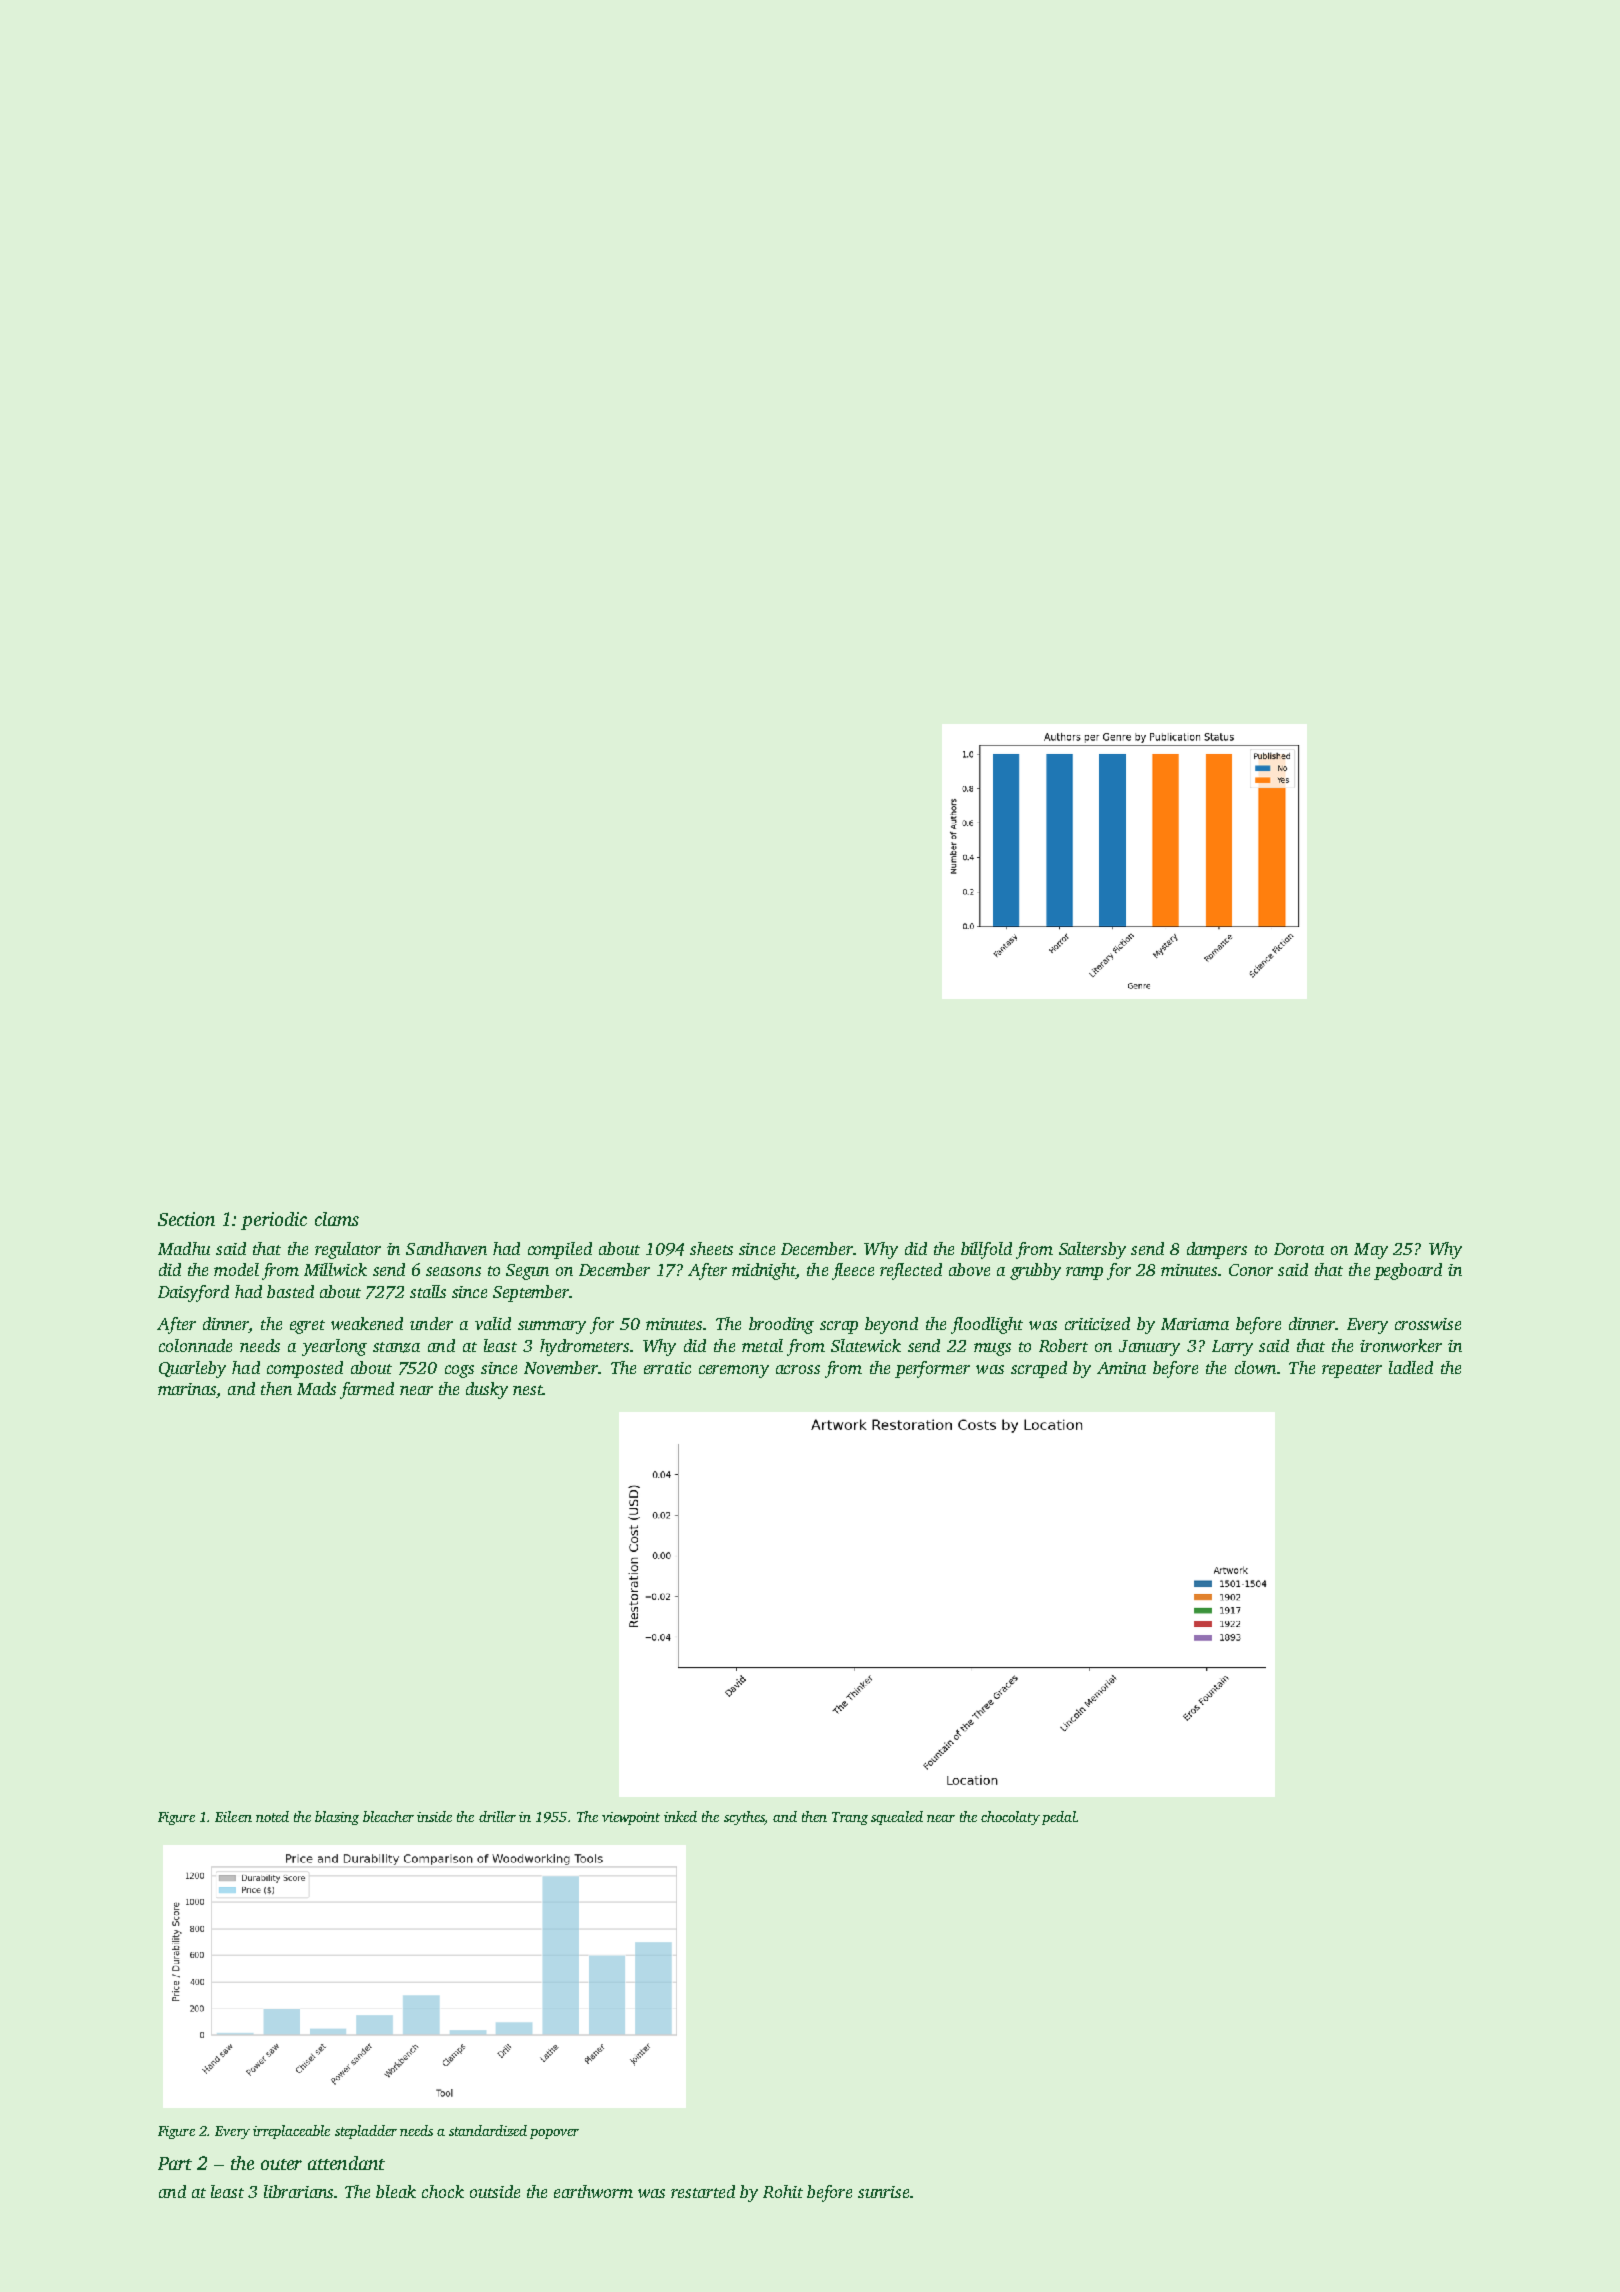 The image size is (1620, 2292). I want to click on pedal, so click(1059, 1818).
